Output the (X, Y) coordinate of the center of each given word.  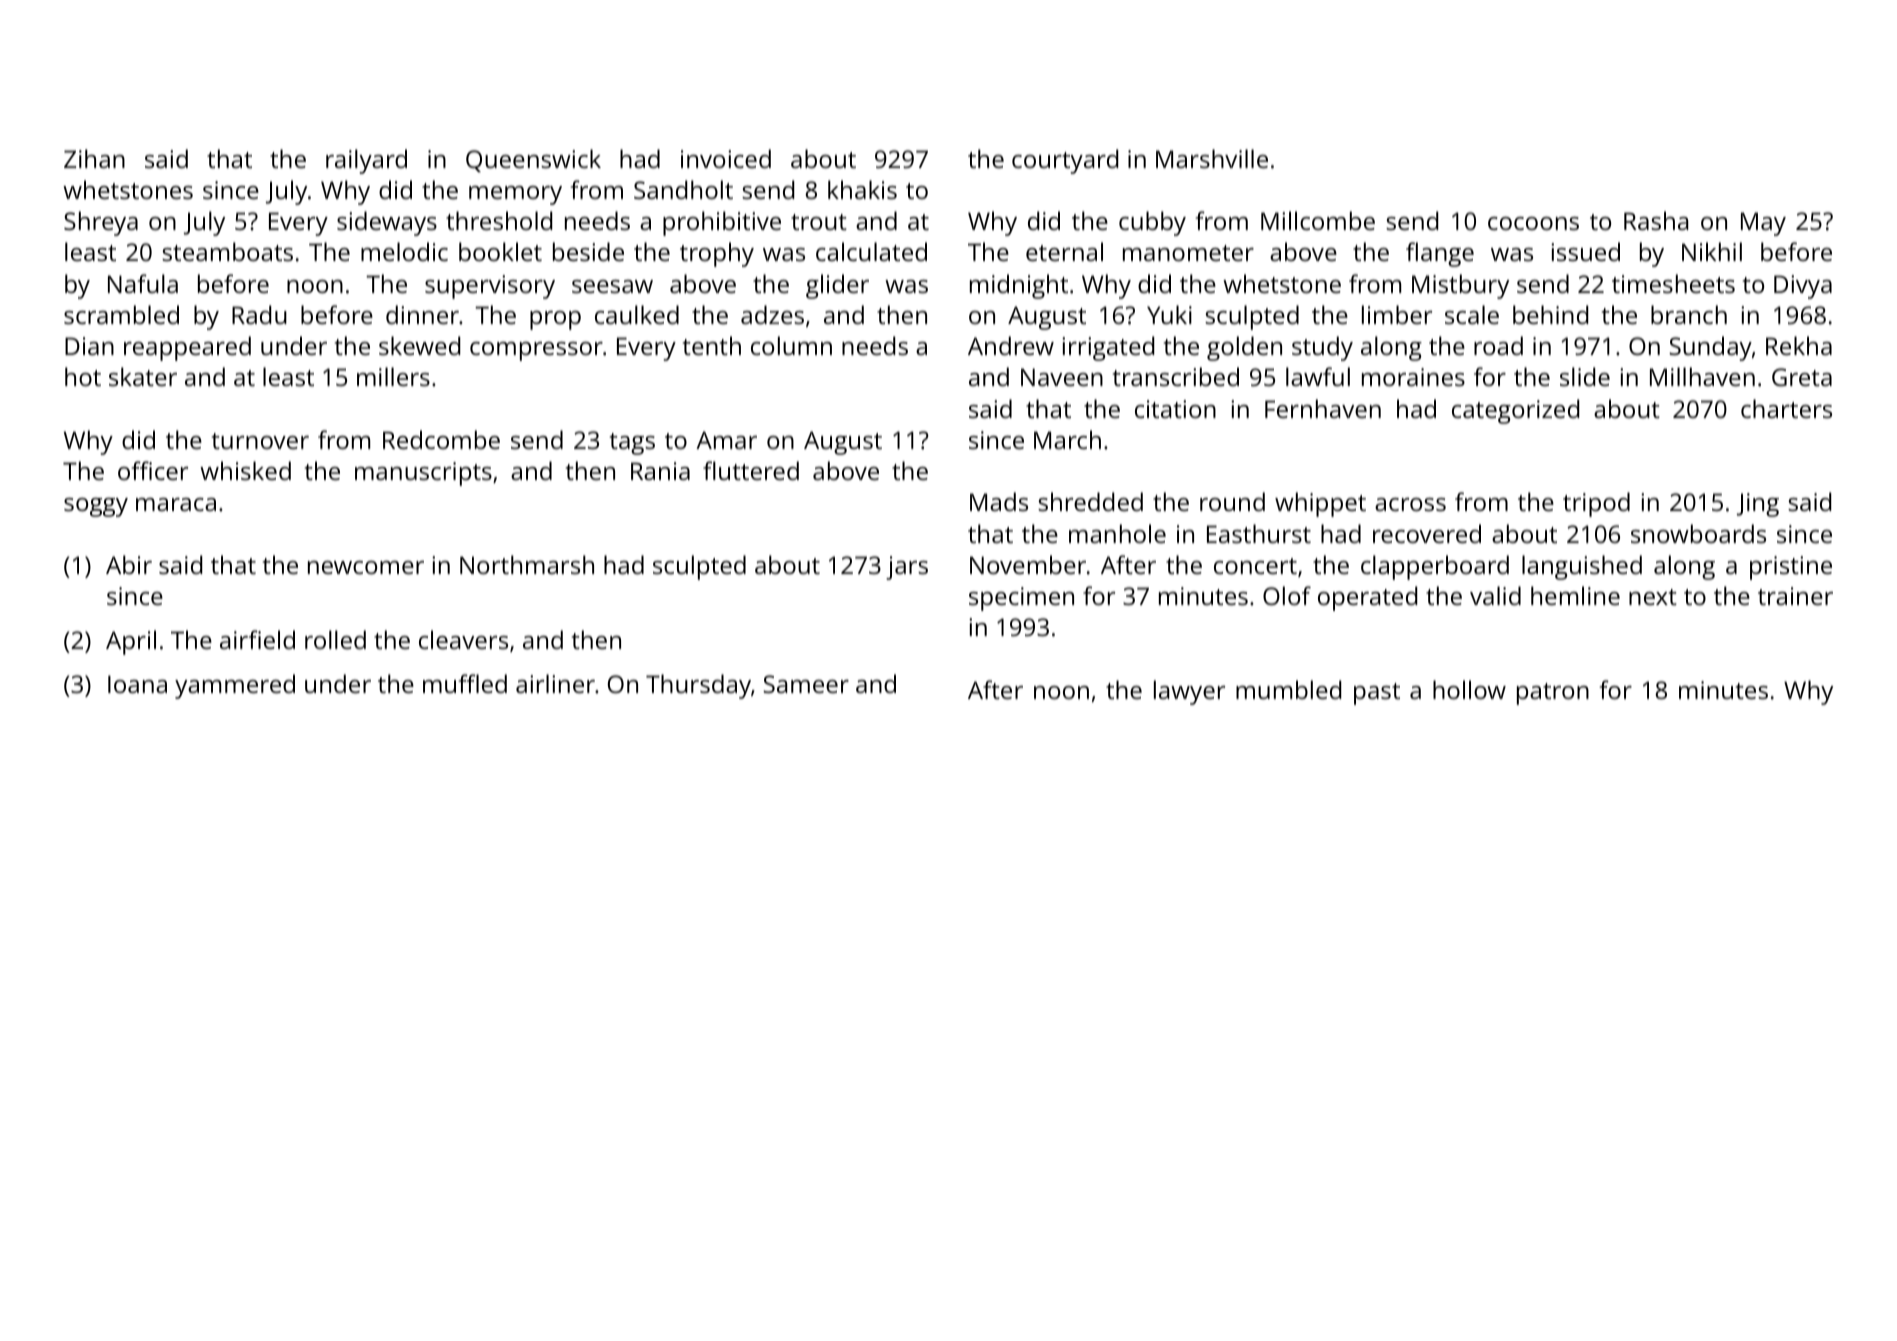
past (1377, 694)
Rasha (1656, 220)
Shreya (101, 223)
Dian (89, 346)
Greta (1802, 377)
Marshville (1212, 158)
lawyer (1189, 692)
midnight (1019, 286)
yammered (235, 686)
